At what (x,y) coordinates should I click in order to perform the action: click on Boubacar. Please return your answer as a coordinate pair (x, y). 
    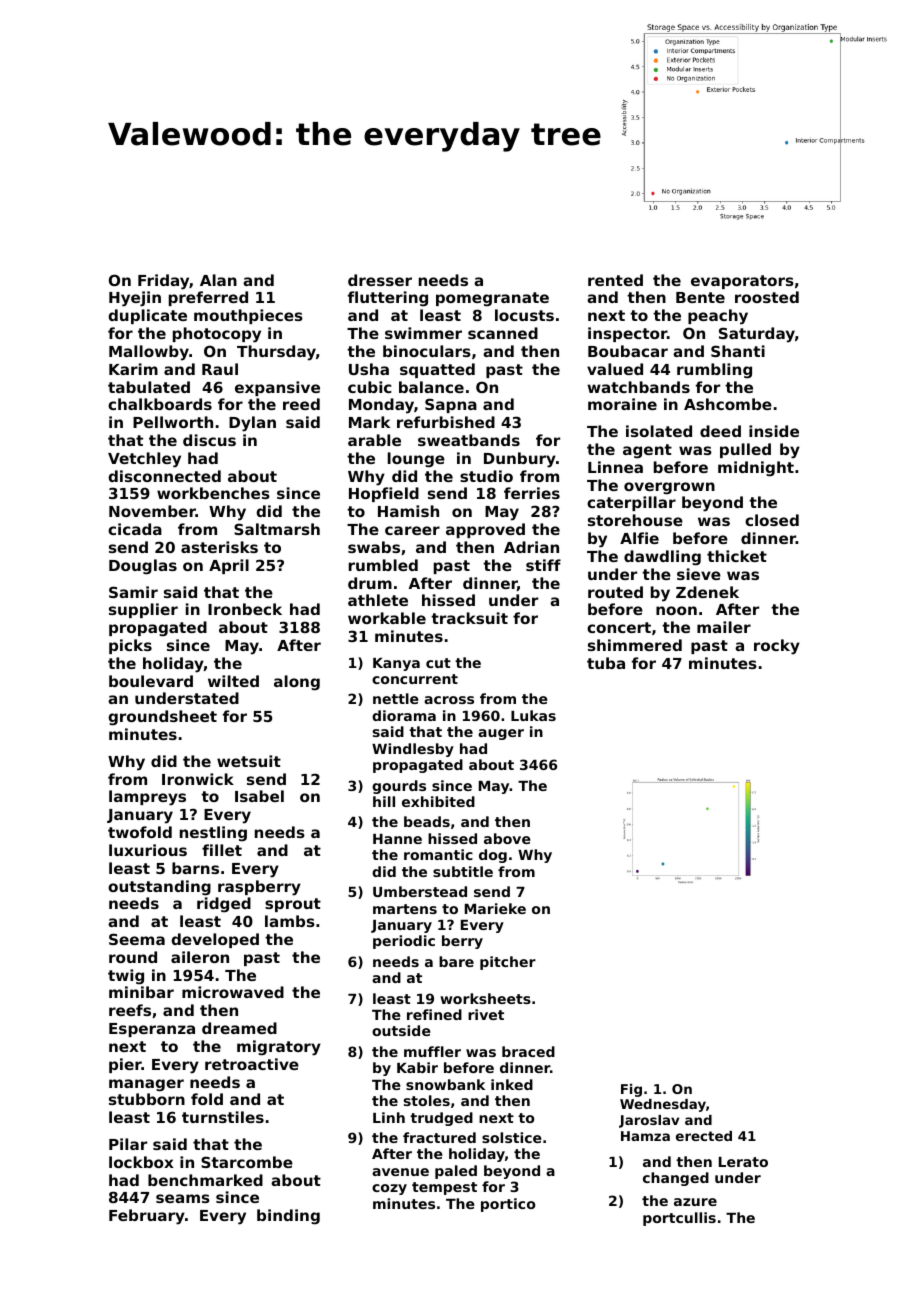
    Looking at the image, I should click on (628, 351).
